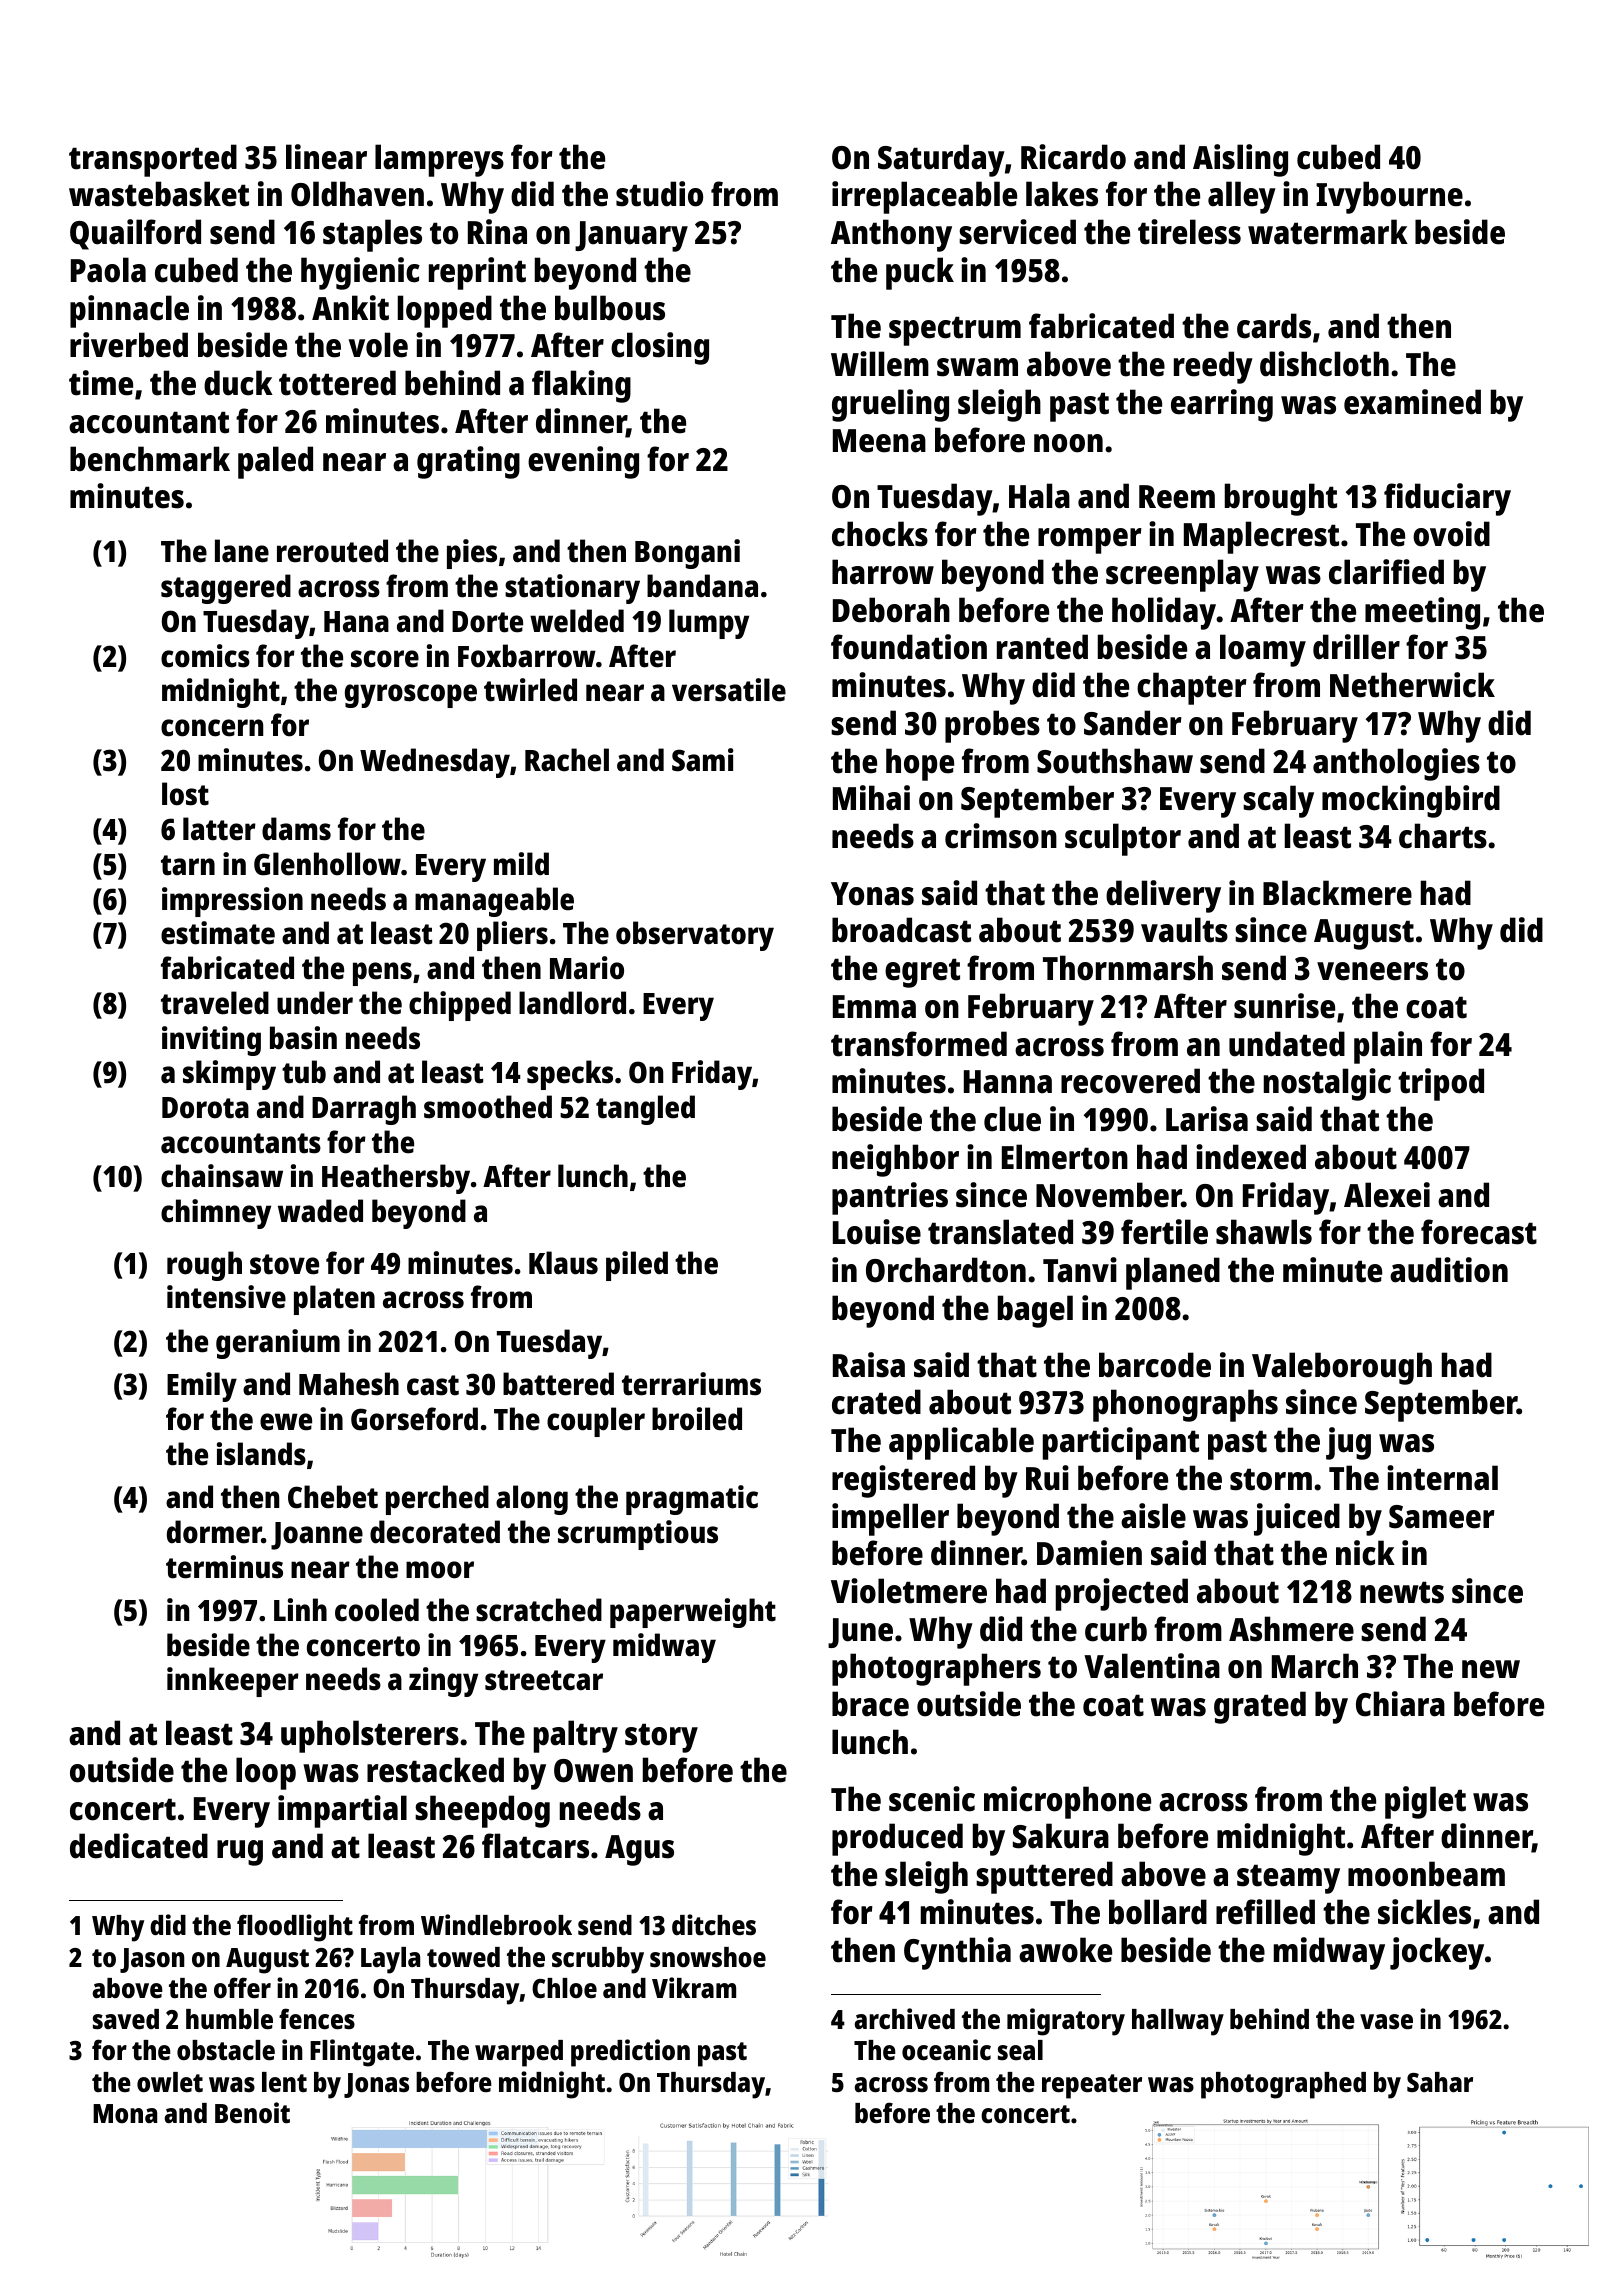 Image resolution: width=1620 pixels, height=2292 pixels. What do you see at coordinates (214, 1532) in the page?
I see `dormer` at bounding box center [214, 1532].
